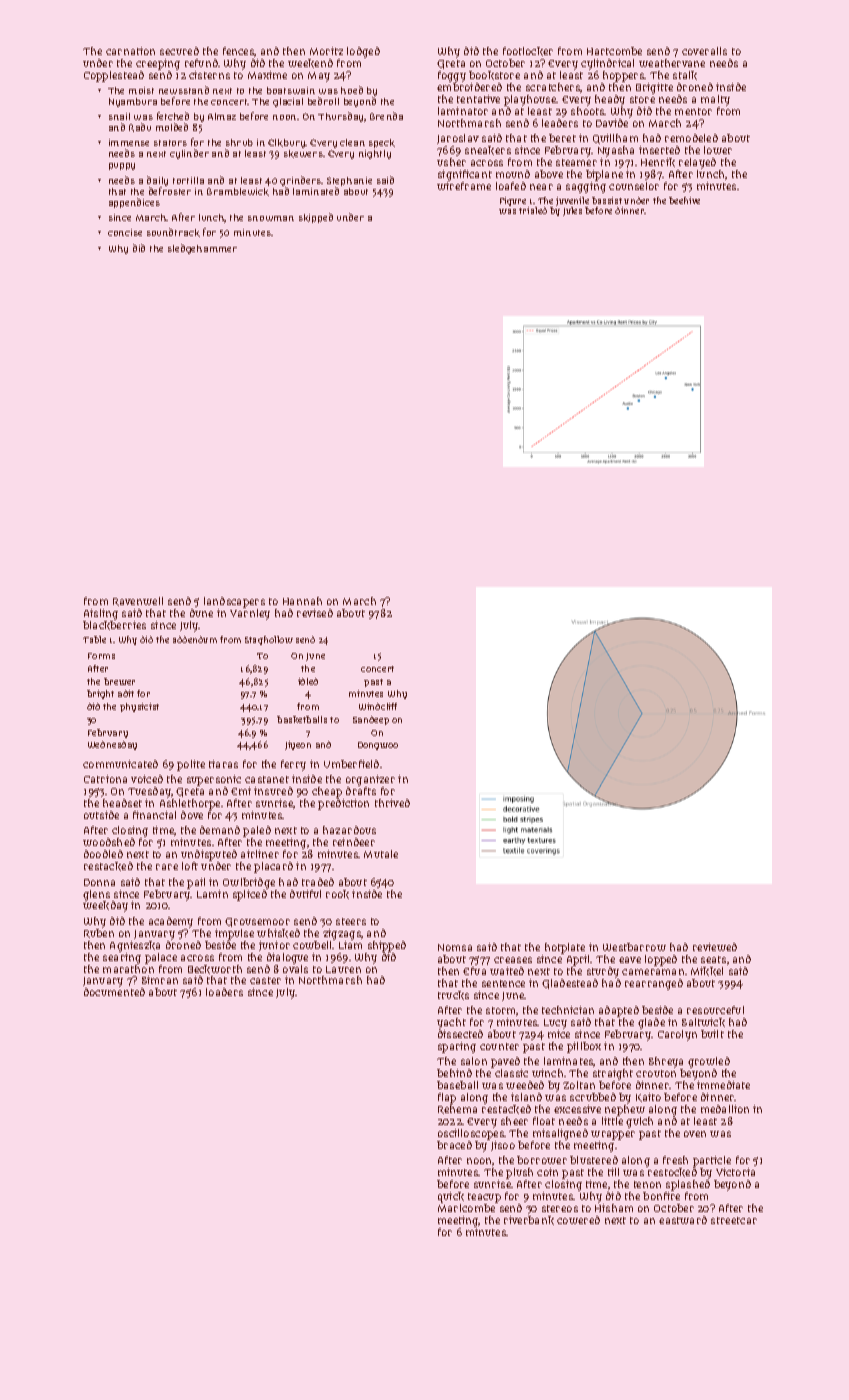 The height and width of the page is (1400, 849). What do you see at coordinates (466, 1208) in the page?
I see `Marlcombe` at bounding box center [466, 1208].
